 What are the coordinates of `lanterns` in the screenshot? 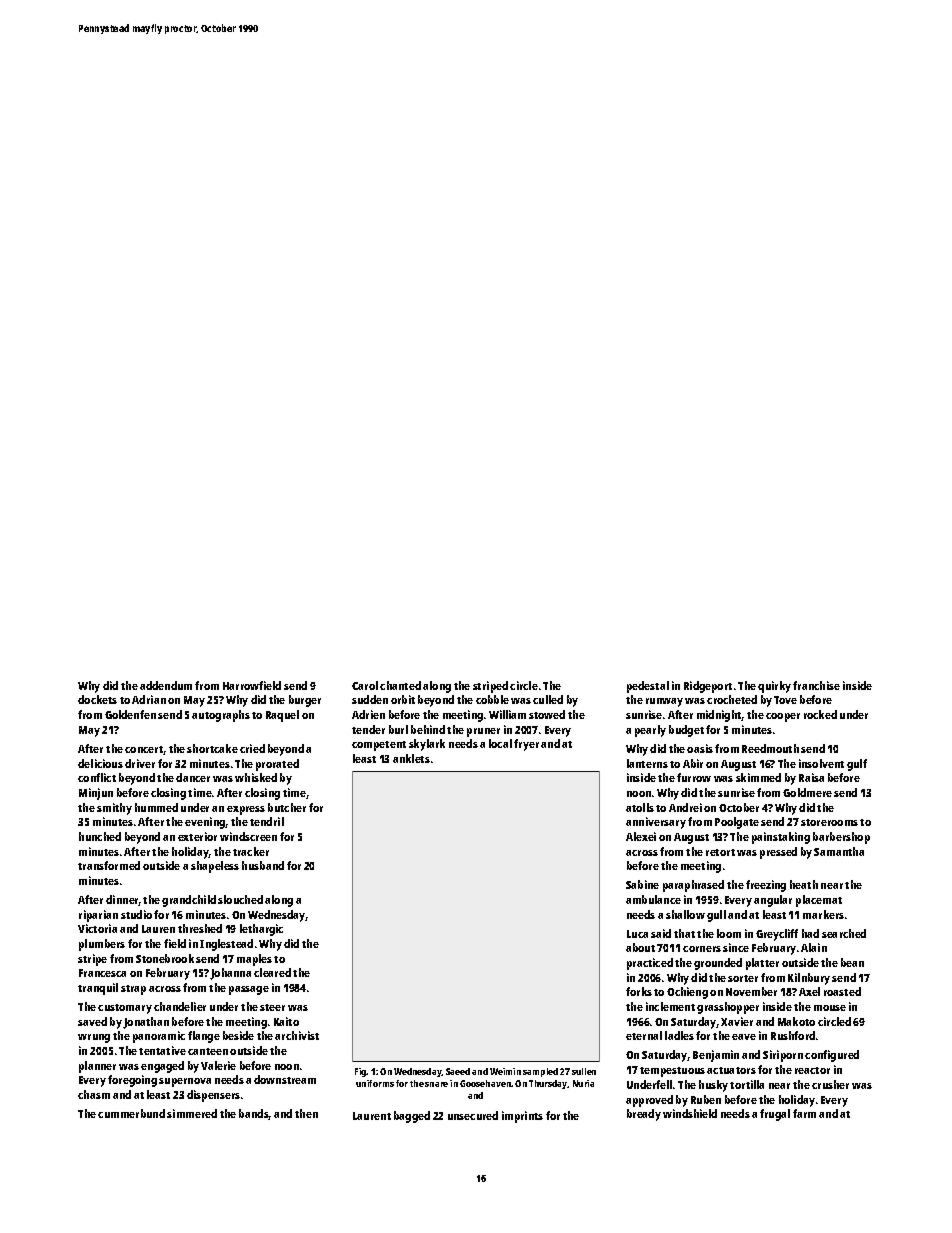 It's located at (647, 763).
